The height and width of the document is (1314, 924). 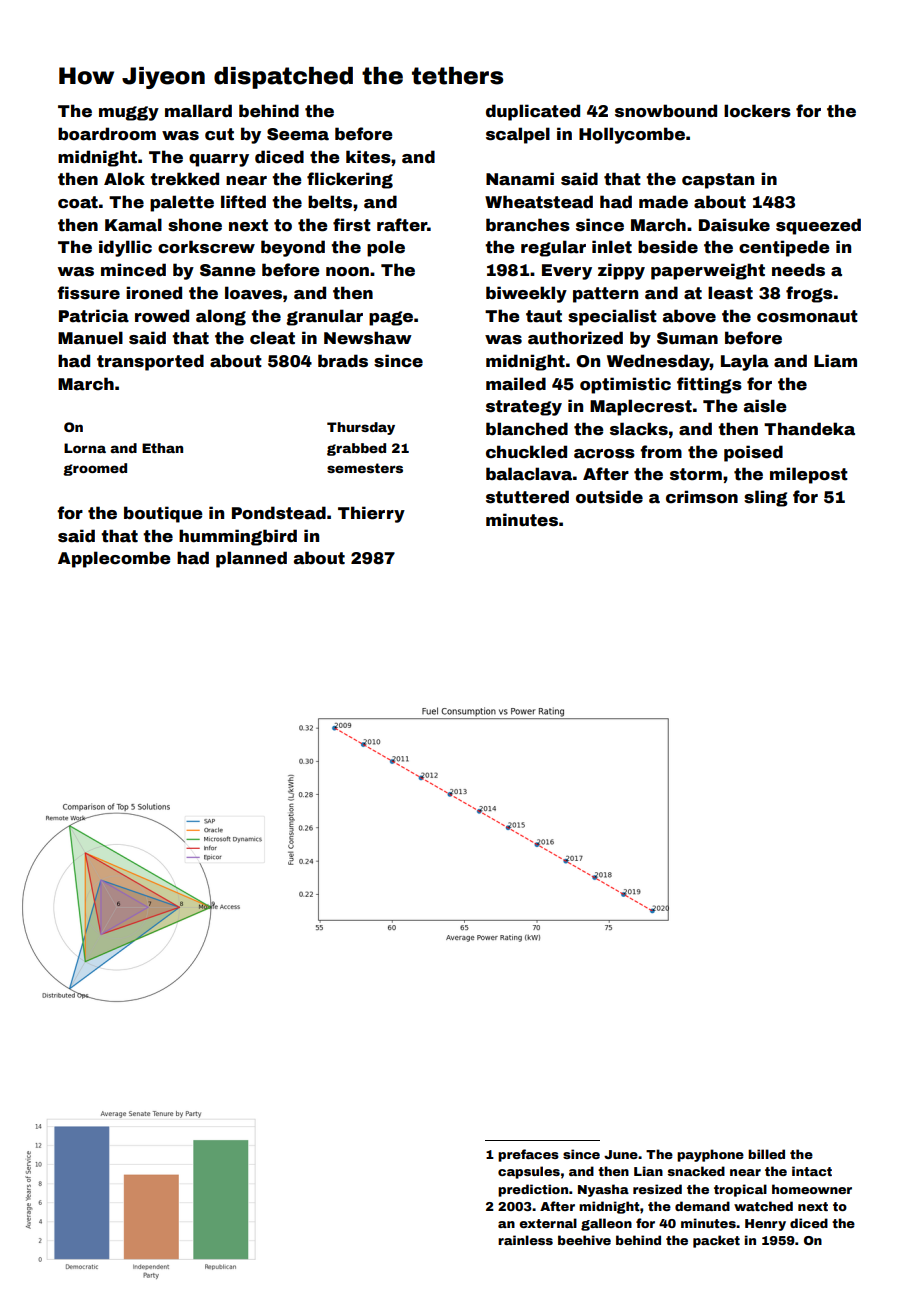 What do you see at coordinates (251, 559) in the document?
I see `planned` at bounding box center [251, 559].
